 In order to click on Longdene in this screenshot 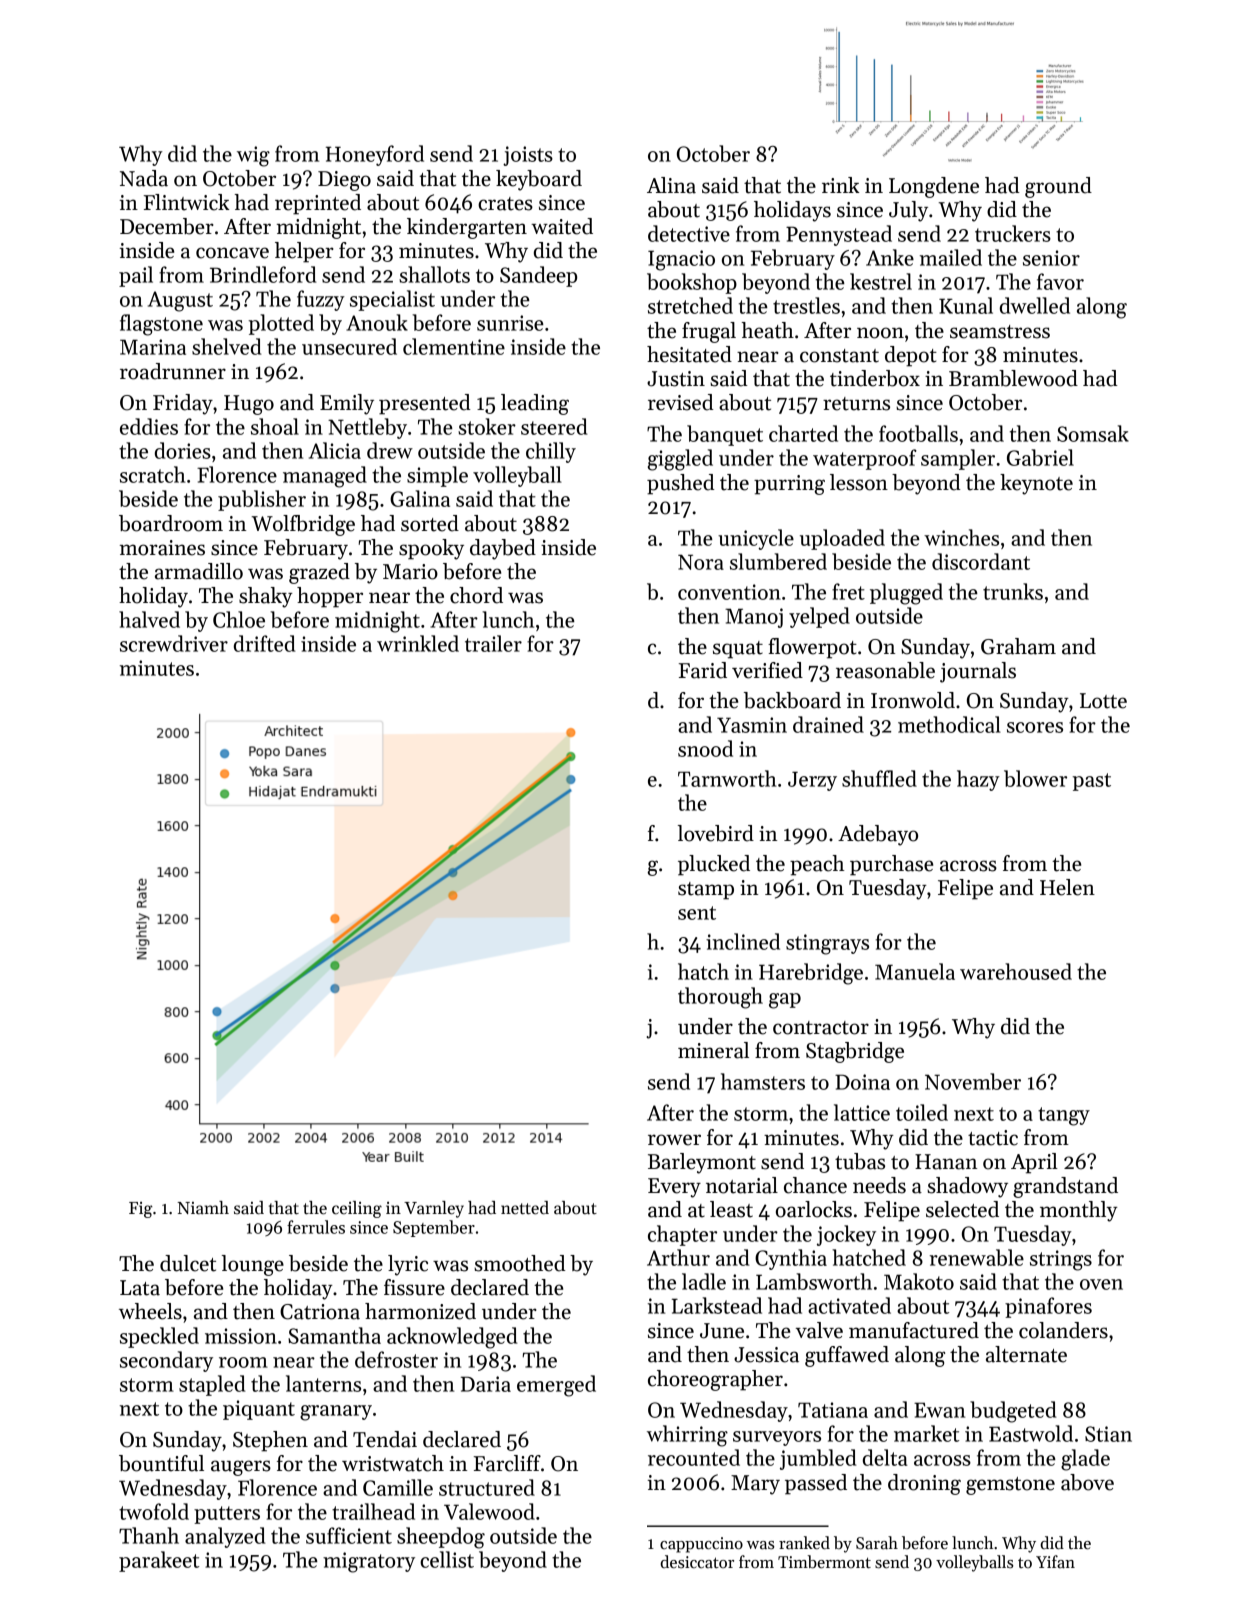, I will do `click(934, 187)`.
